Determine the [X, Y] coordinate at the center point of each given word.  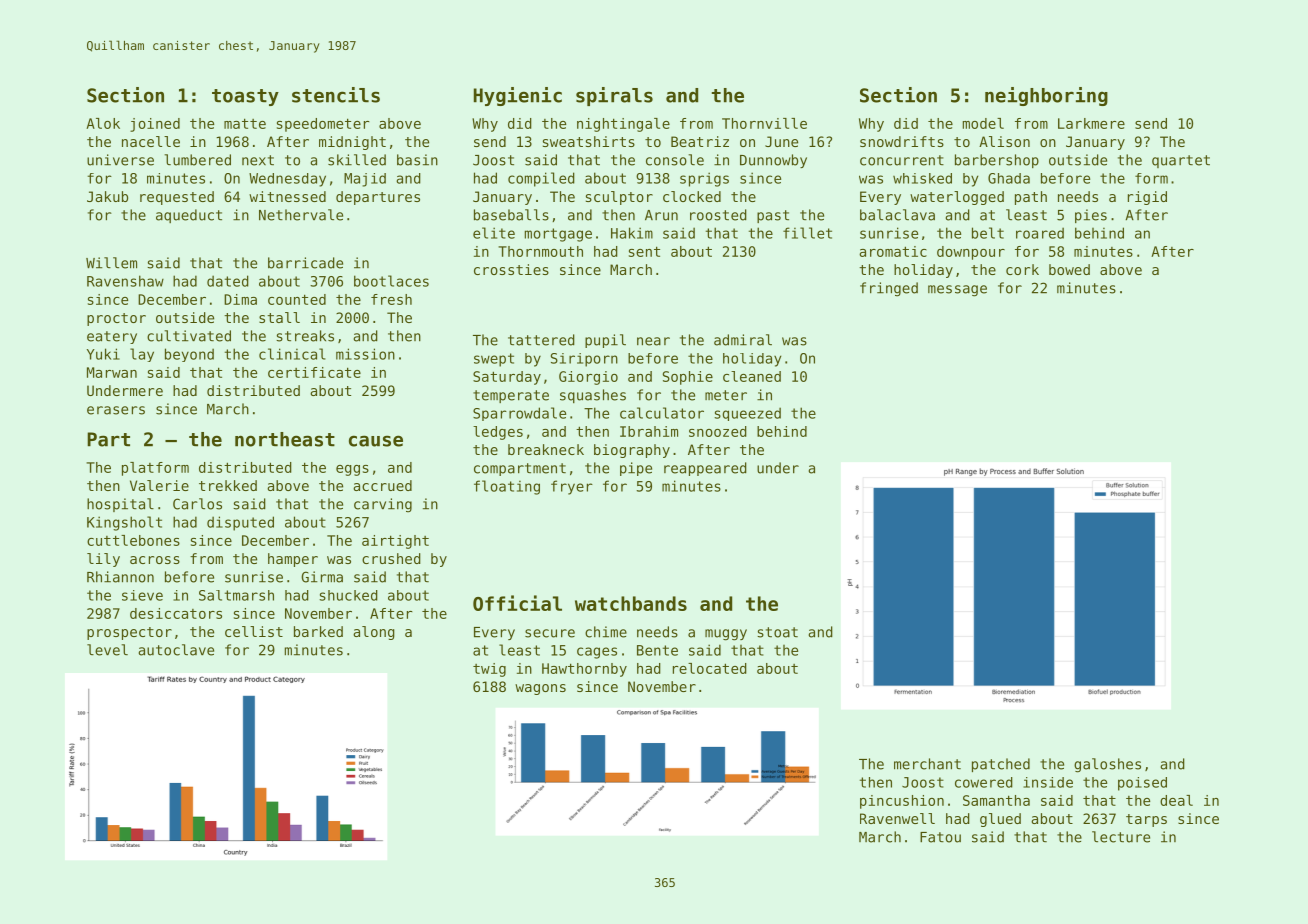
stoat [777, 632]
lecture [1121, 837]
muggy [726, 635]
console [675, 160]
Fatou [940, 837]
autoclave [176, 650]
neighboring [1046, 96]
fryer [572, 487]
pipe [636, 469]
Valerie [159, 485]
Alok [103, 123]
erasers [116, 410]
